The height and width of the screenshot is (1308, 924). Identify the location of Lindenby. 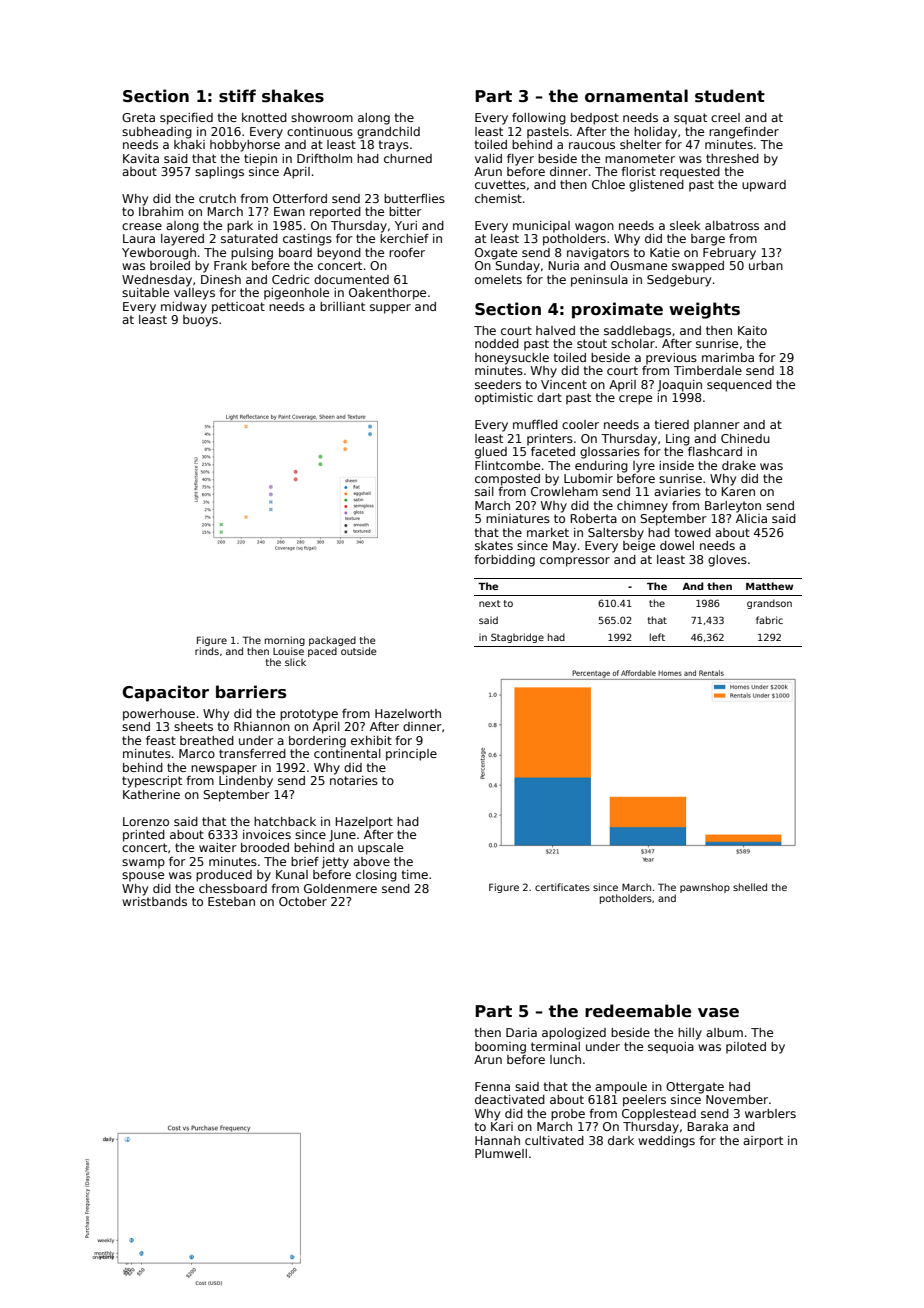
(246, 782).
